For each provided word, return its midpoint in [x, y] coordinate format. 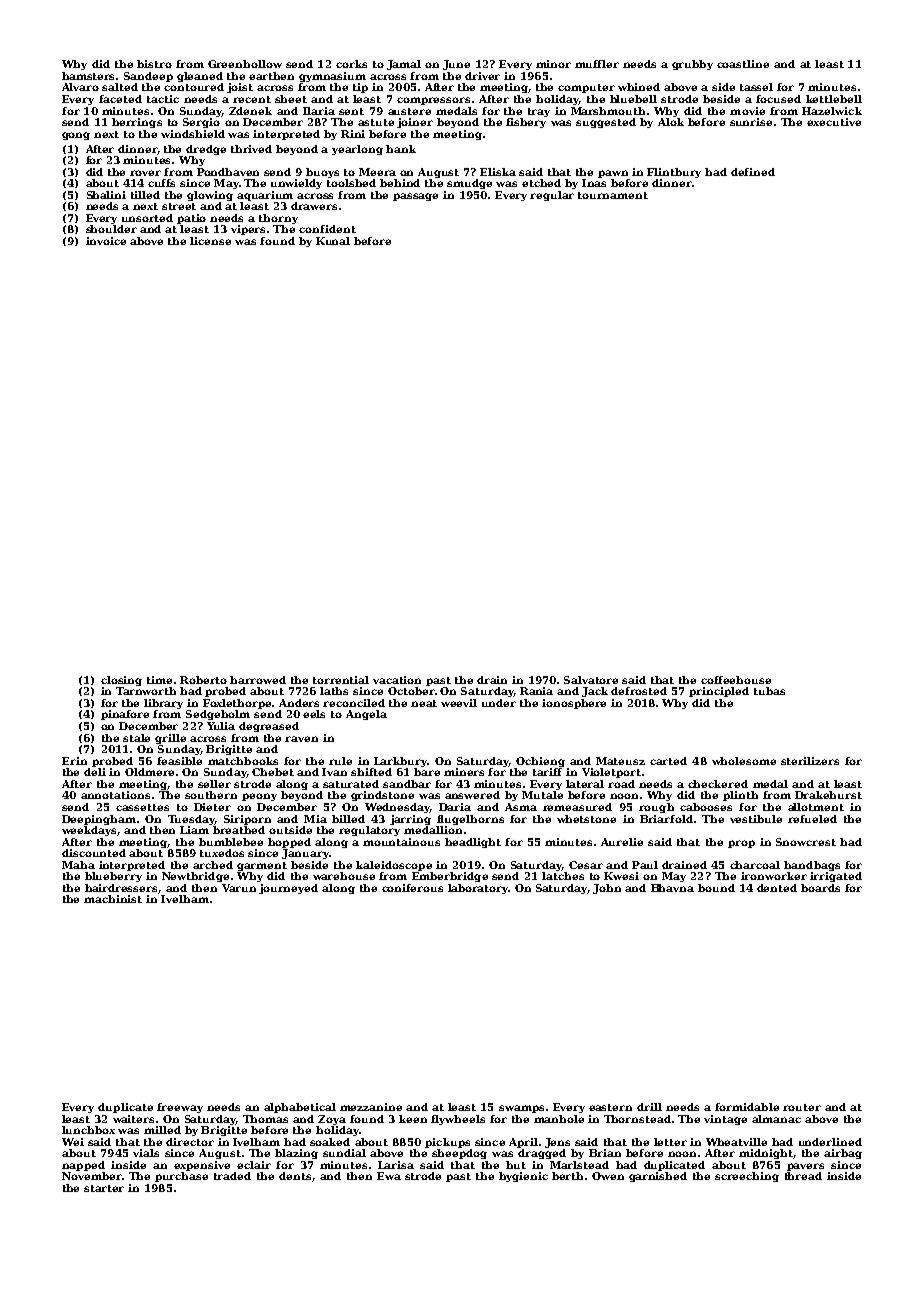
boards [820, 888]
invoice [106, 241]
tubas [769, 691]
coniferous [412, 888]
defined [753, 172]
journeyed [288, 889]
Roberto [203, 680]
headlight [473, 843]
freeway [180, 1108]
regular [552, 196]
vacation [397, 680]
